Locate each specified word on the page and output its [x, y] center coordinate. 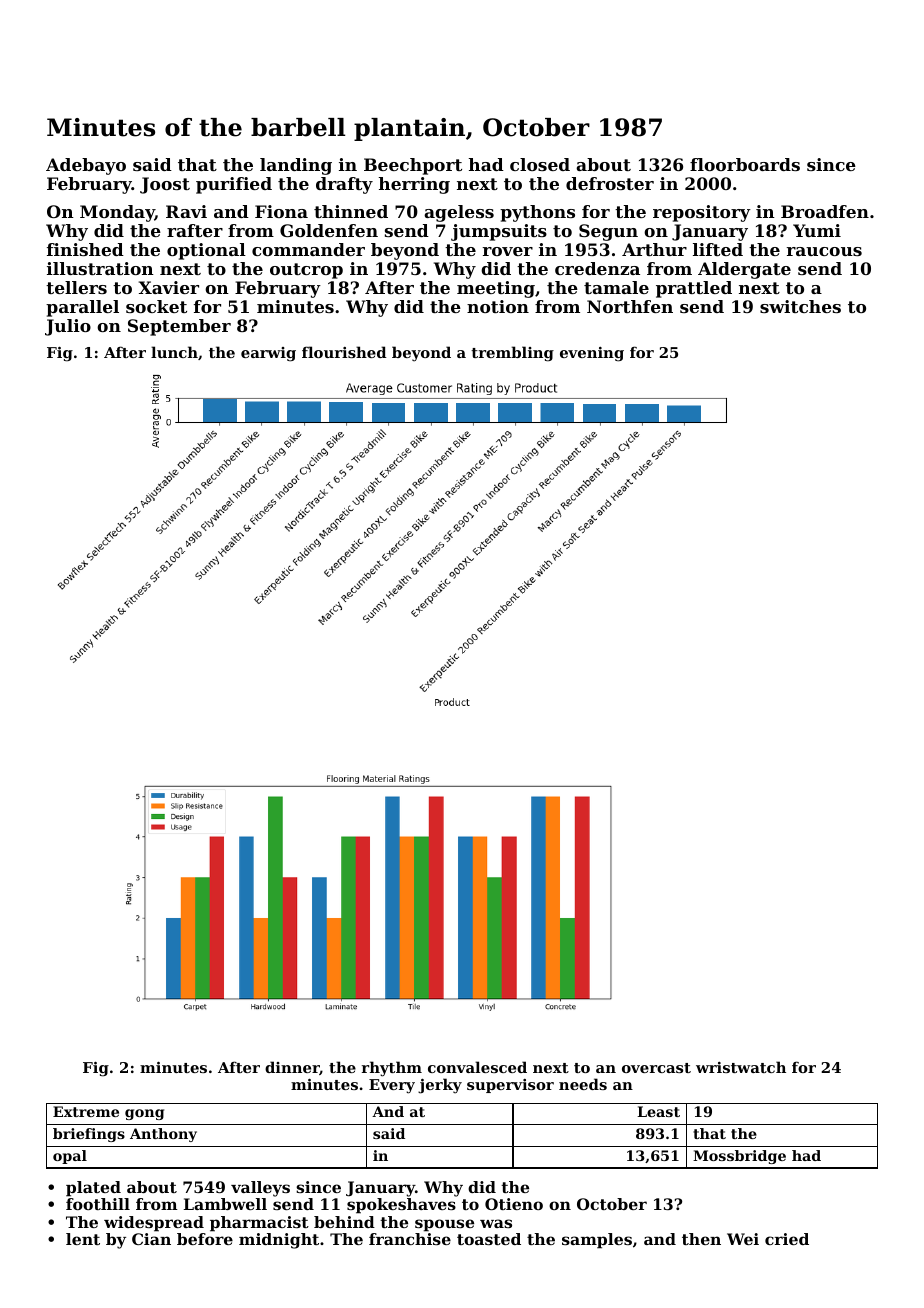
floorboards [745, 164]
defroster [610, 183]
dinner [292, 1068]
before [205, 1239]
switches [800, 306]
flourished [344, 352]
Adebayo [86, 166]
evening [592, 354]
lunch [174, 352]
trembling [512, 354]
